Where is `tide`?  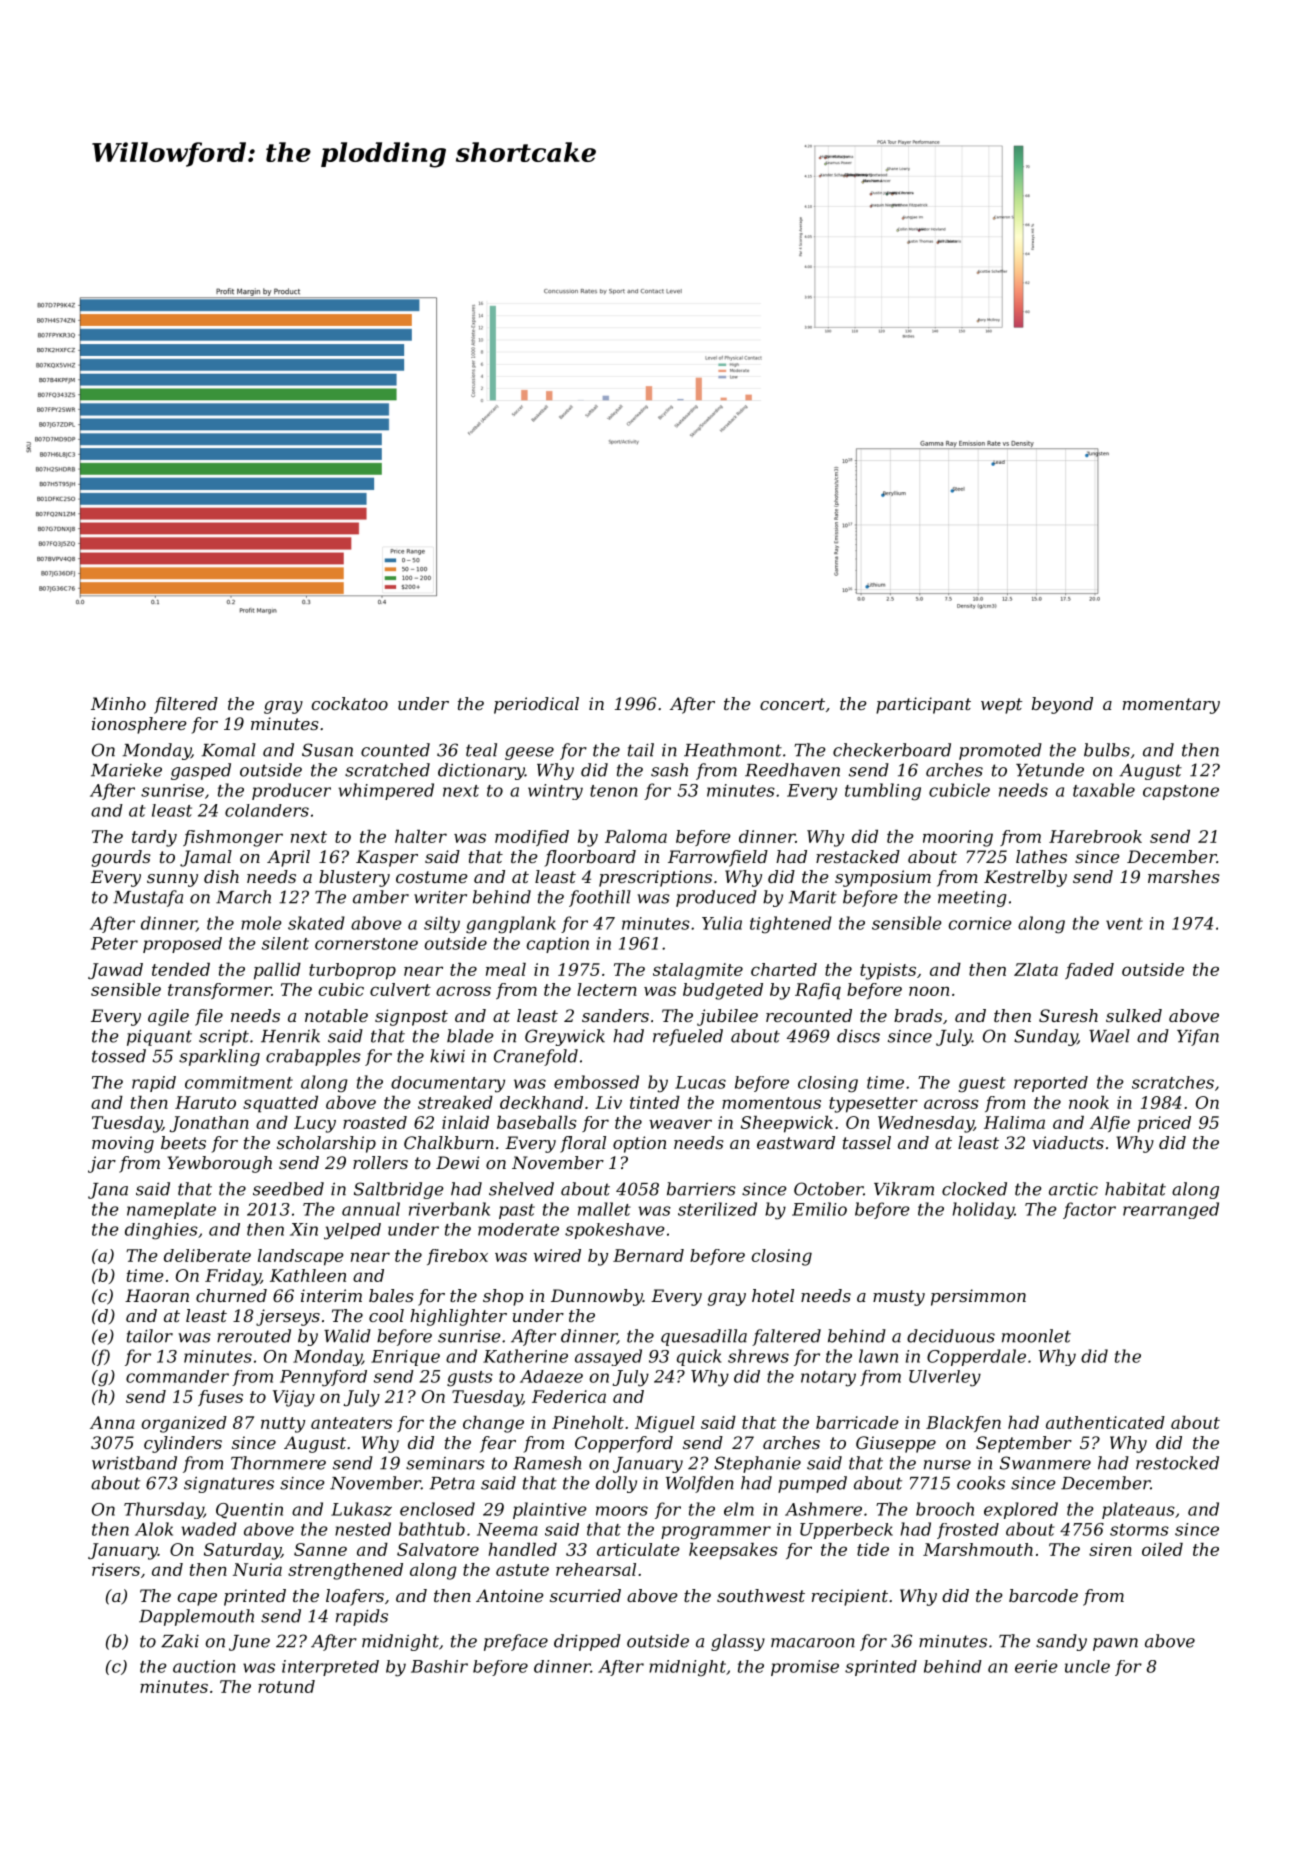
tide is located at coordinates (873, 1549).
